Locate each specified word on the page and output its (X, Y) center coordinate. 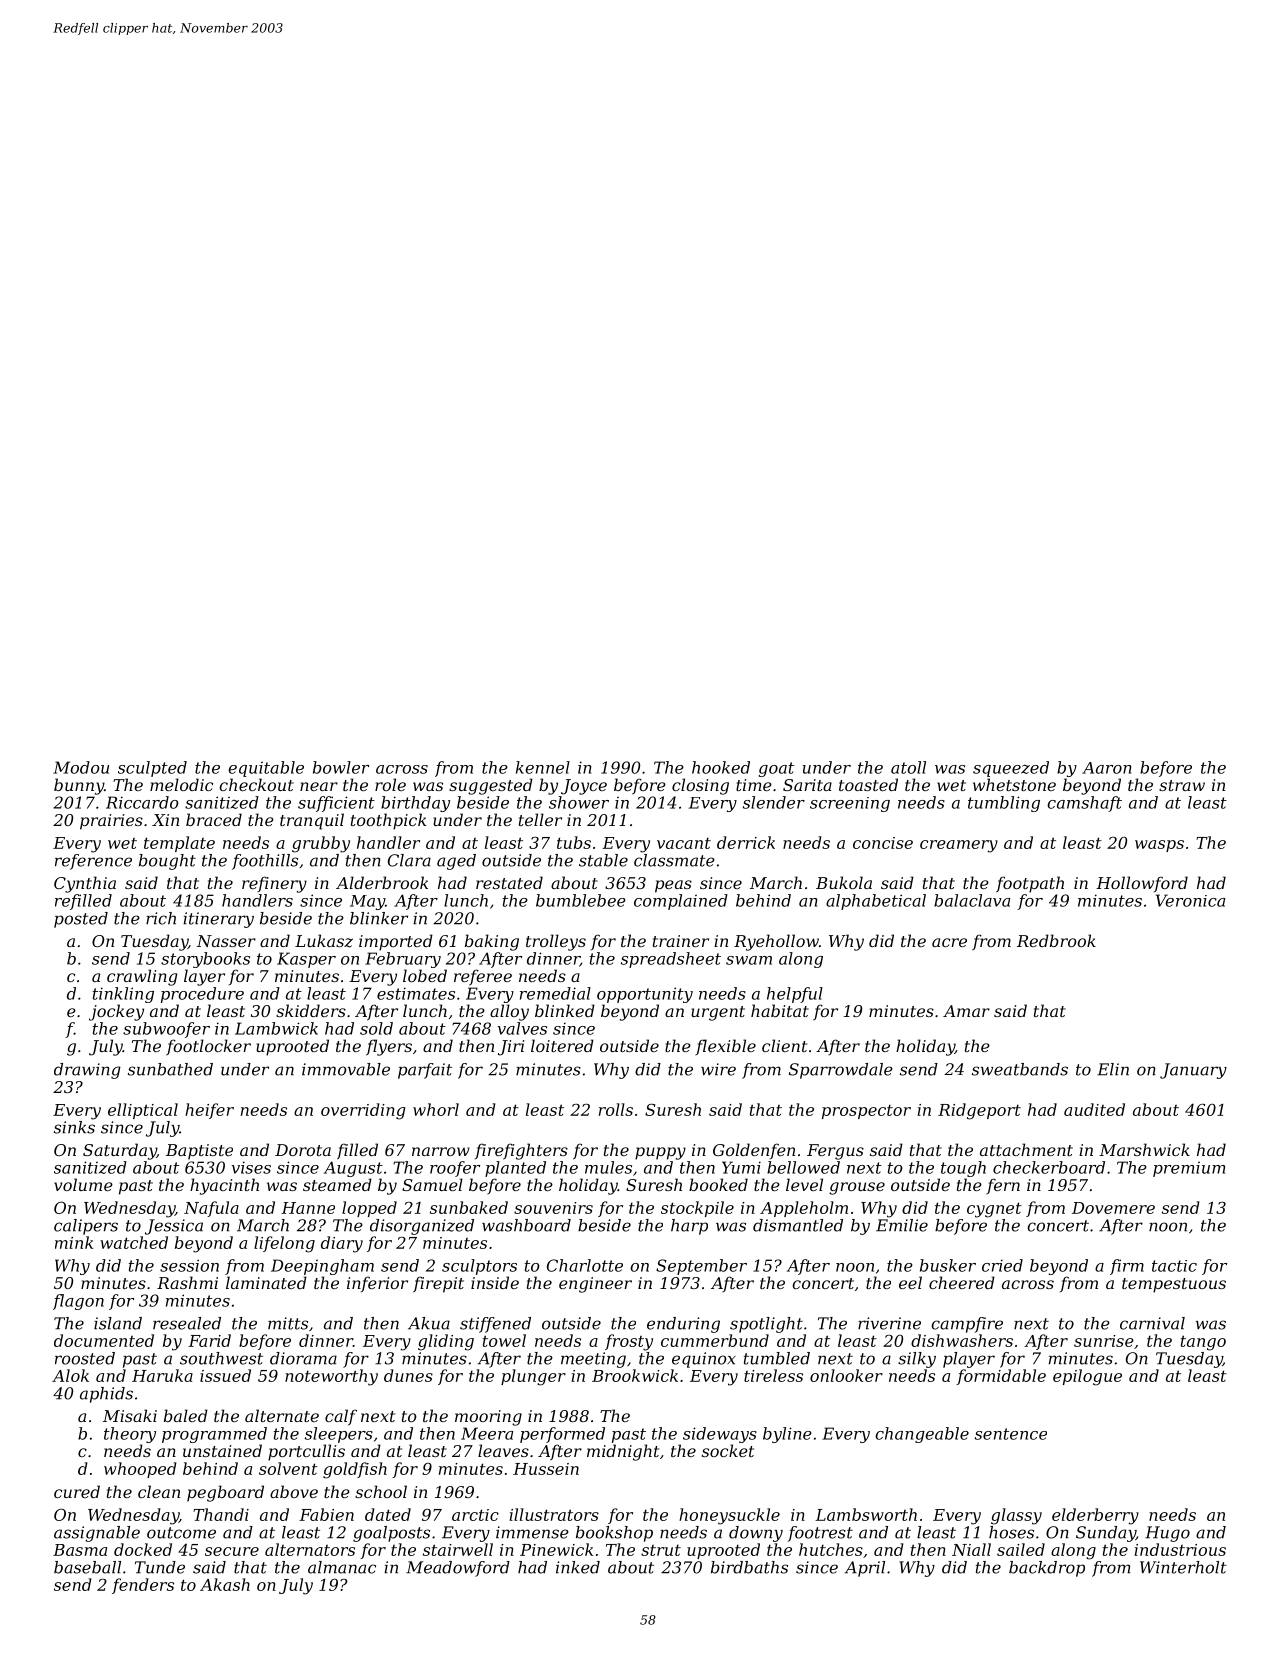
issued (225, 1375)
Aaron (1106, 768)
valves (522, 1028)
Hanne (308, 1208)
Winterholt (1183, 1567)
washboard (526, 1225)
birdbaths (749, 1567)
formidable (1001, 1377)
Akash (225, 1584)
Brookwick (635, 1375)
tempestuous (1174, 1285)
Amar (966, 1011)
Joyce (584, 787)
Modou (81, 767)
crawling (142, 977)
